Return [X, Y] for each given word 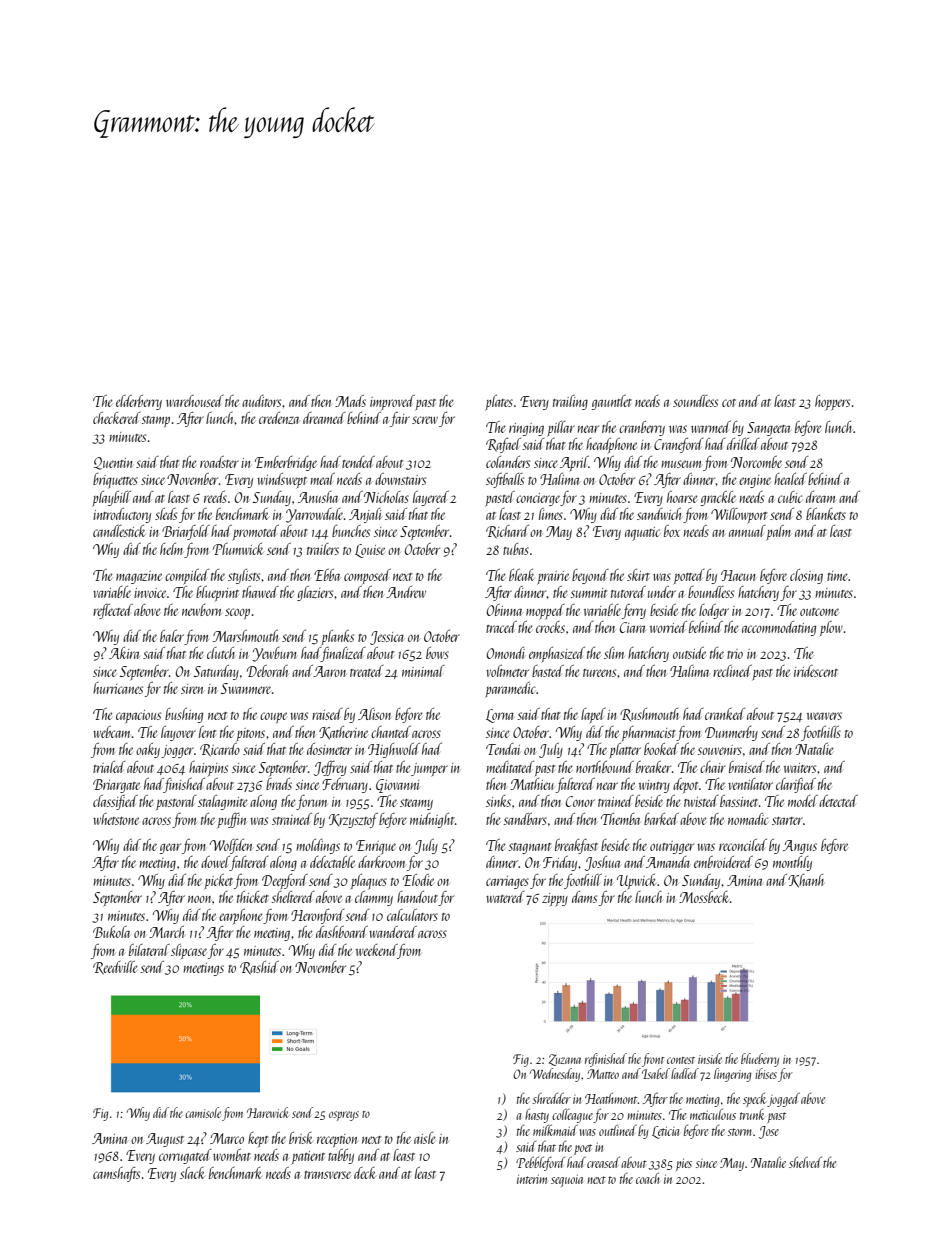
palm [779, 532]
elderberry [139, 402]
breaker [653, 767]
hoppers [832, 403]
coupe [273, 717]
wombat [232, 1155]
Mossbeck [704, 897]
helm [171, 549]
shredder [552, 1098]
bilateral [149, 950]
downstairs [400, 479]
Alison [374, 714]
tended [358, 462]
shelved [805, 1162]
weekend [376, 950]
